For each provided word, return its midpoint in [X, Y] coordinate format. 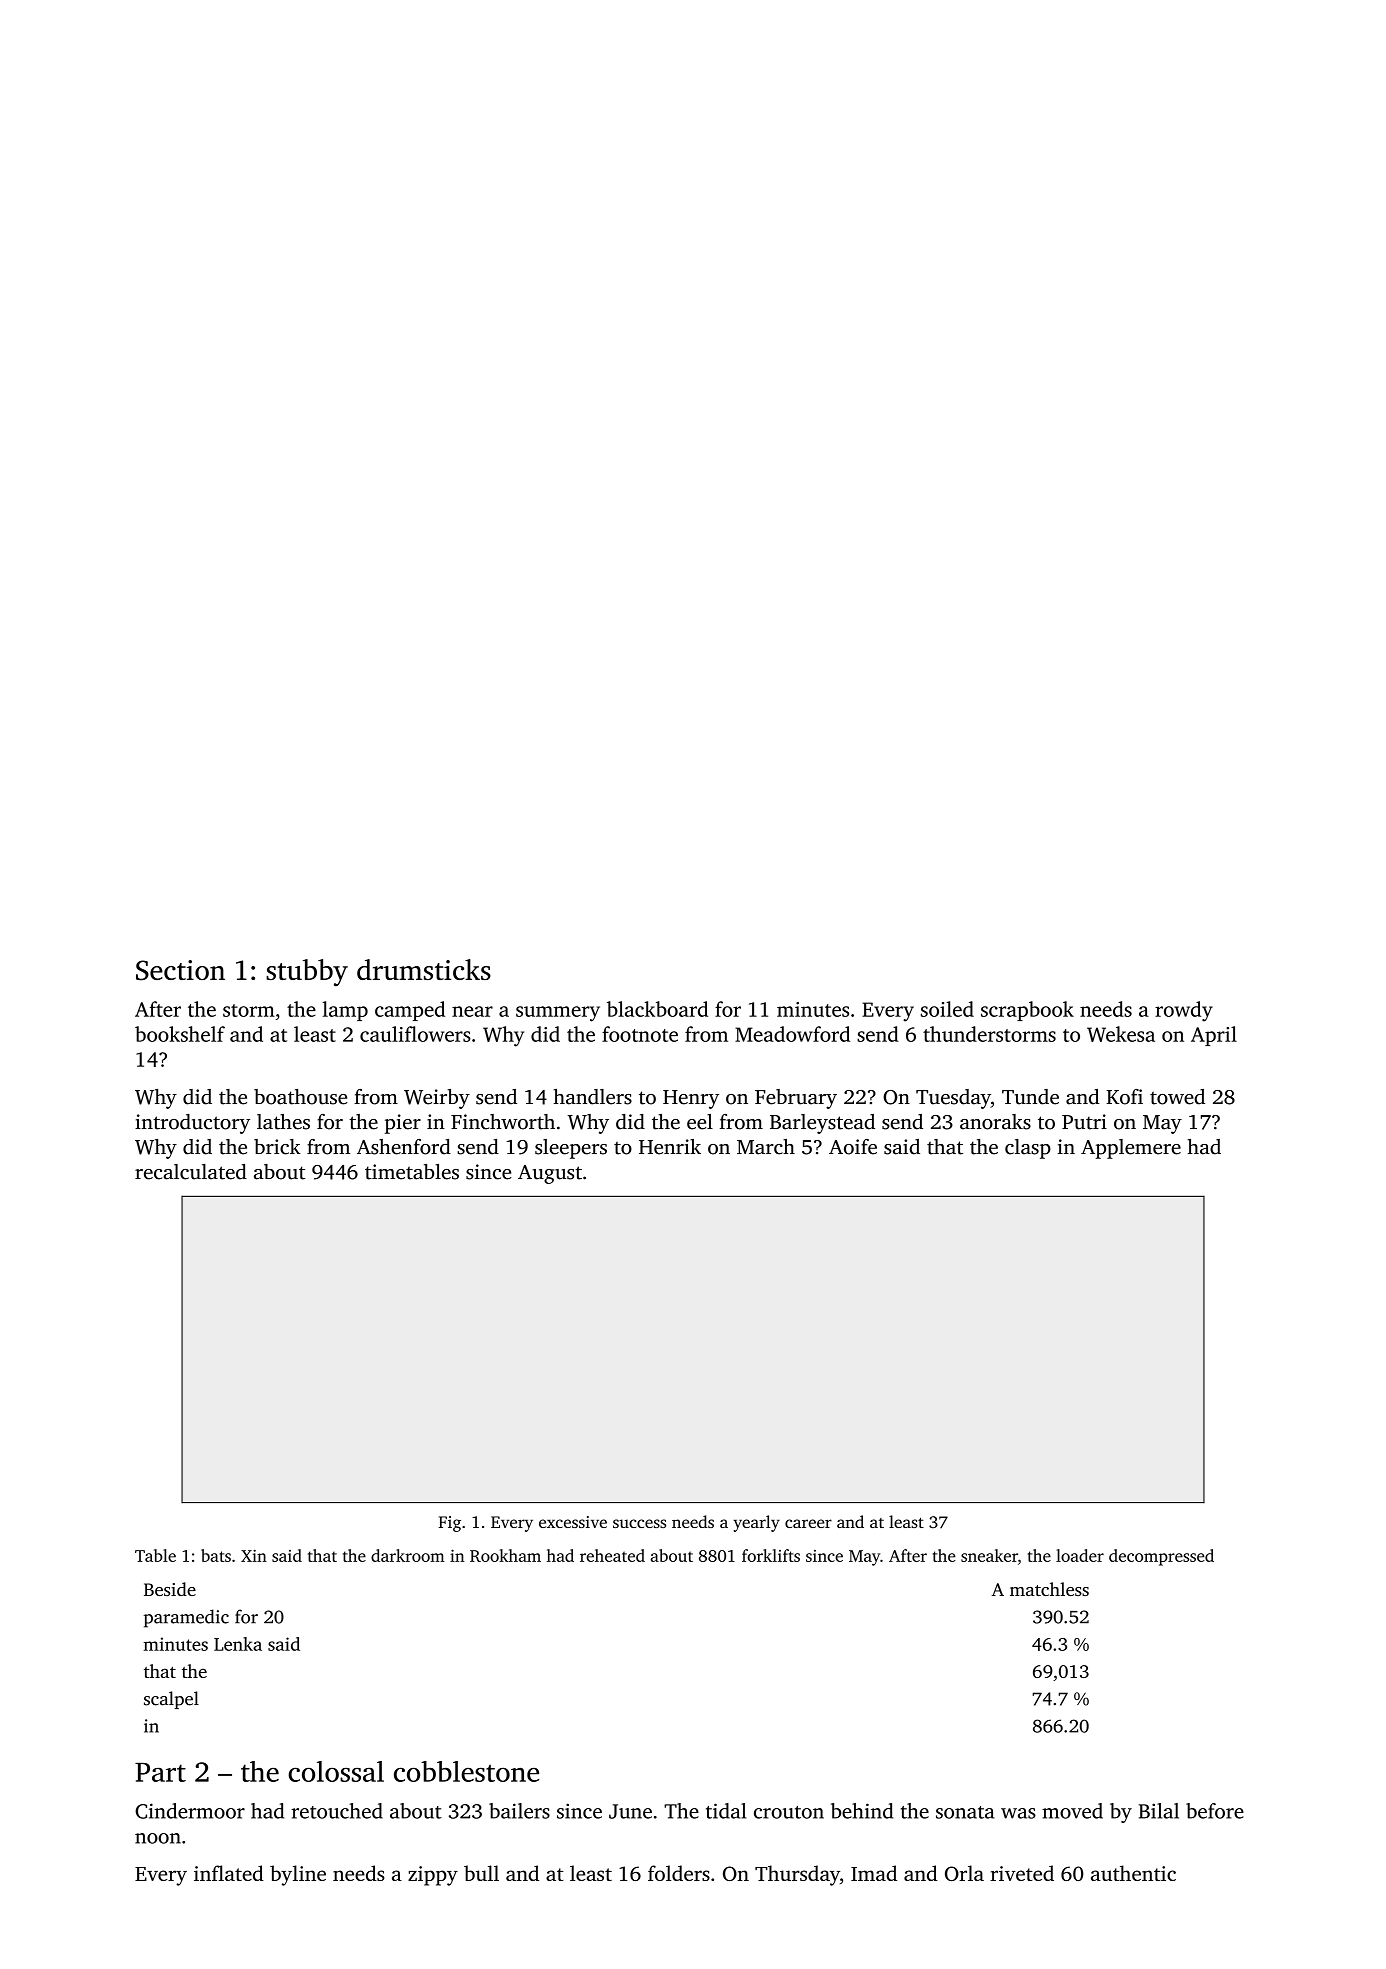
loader [1080, 1555]
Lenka [238, 1644]
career [808, 1523]
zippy [433, 1876]
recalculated [191, 1172]
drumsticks [424, 969]
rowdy [1184, 1011]
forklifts [771, 1555]
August [550, 1174]
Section [180, 970]
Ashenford [404, 1147]
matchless [1049, 1589]
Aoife [853, 1147]
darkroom [408, 1555]
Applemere [1131, 1149]
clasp [1028, 1149]
